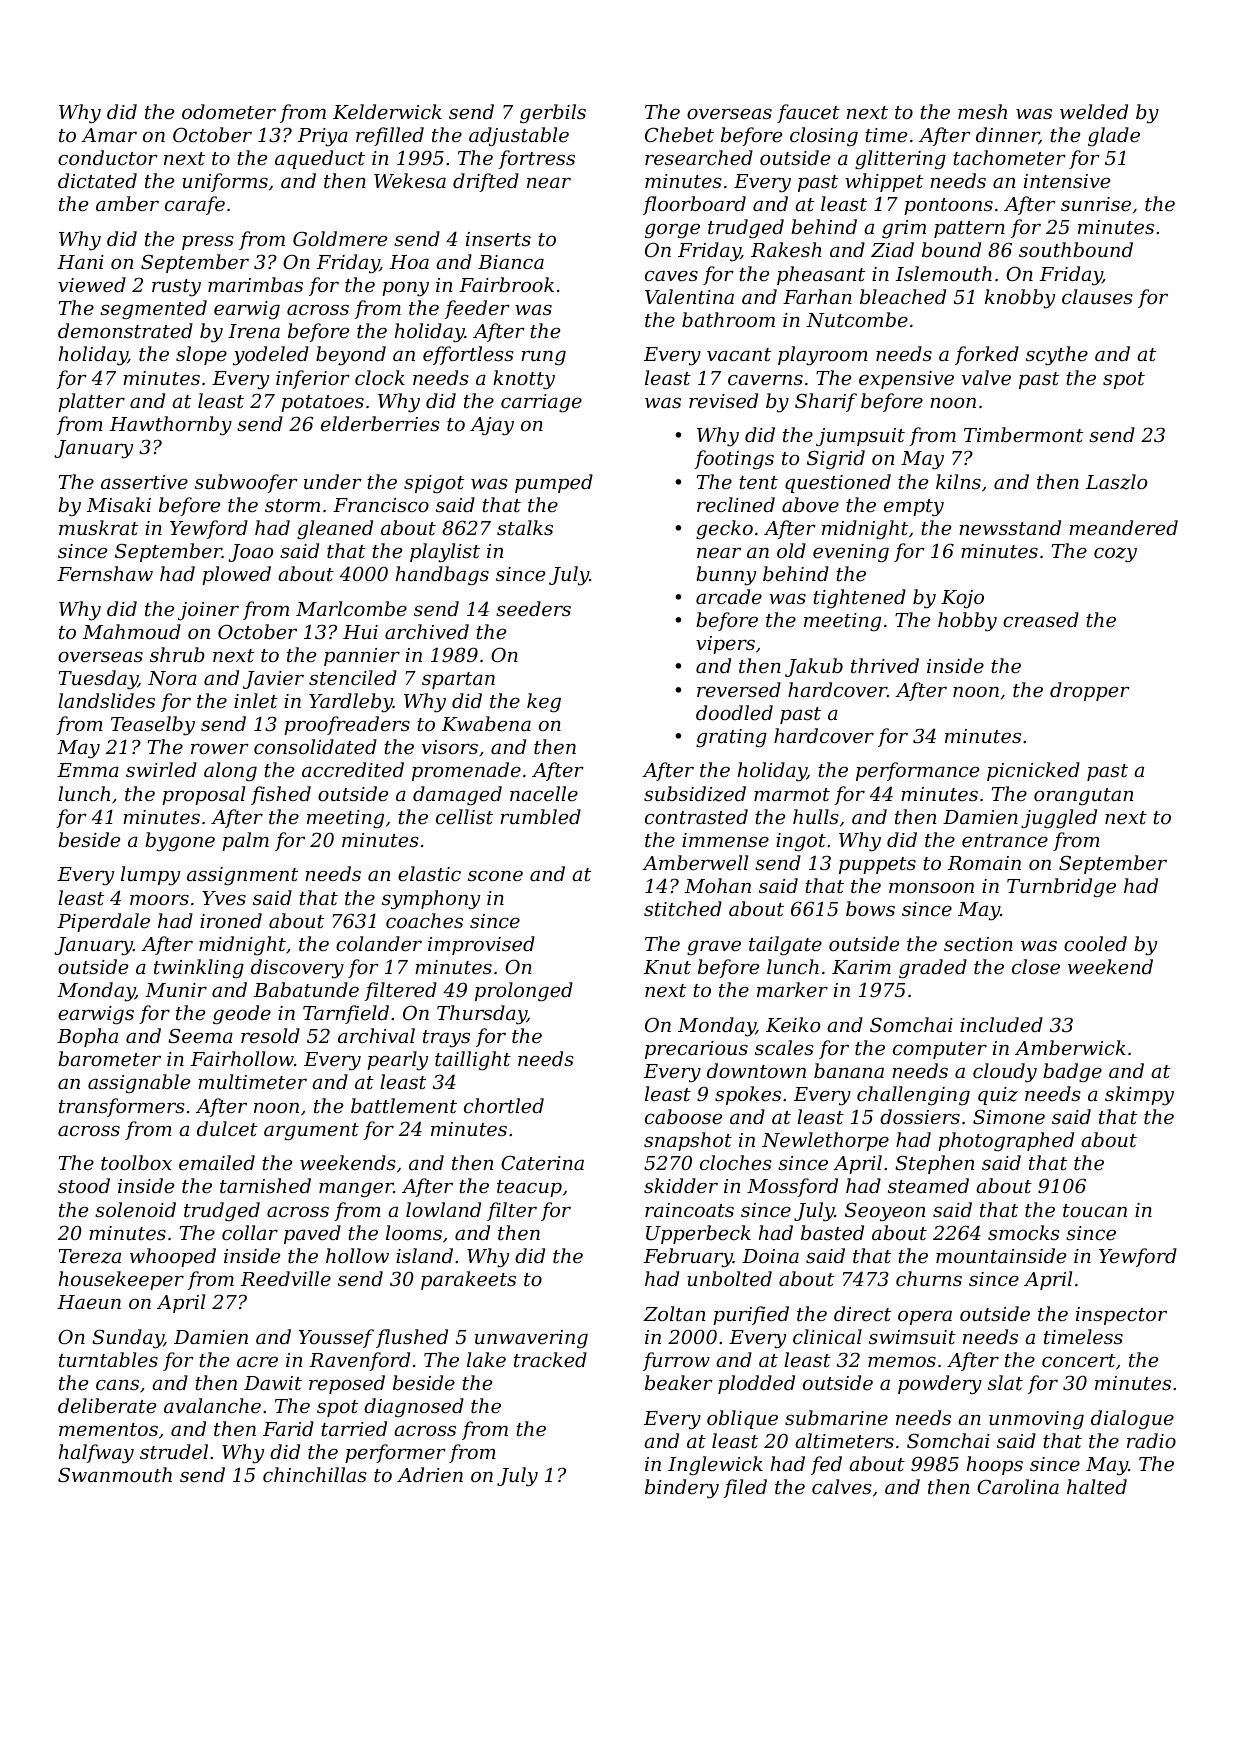  I want to click on odometer, so click(229, 111).
